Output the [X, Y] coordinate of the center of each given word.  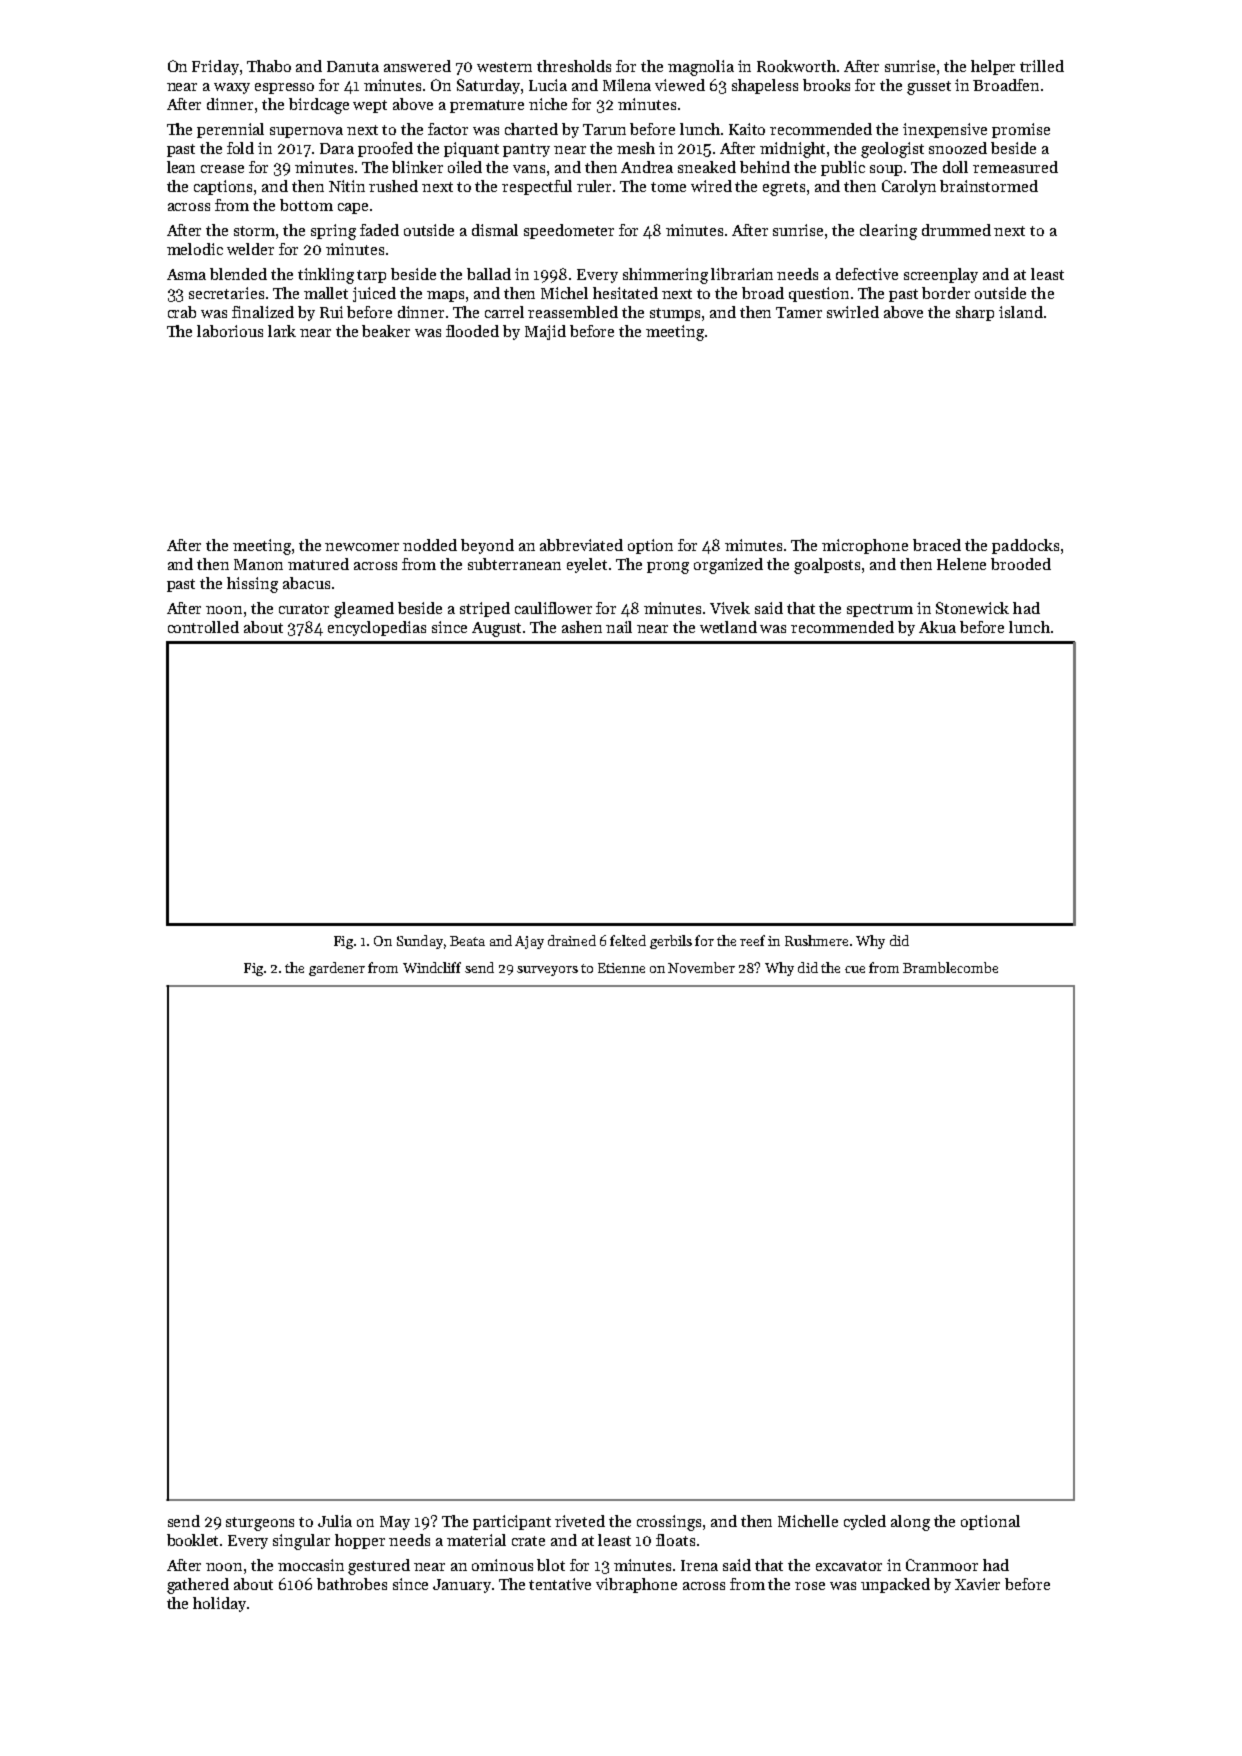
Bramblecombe [950, 967]
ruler [594, 186]
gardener [337, 969]
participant [512, 1522]
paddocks [1025, 546]
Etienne [621, 968]
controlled [203, 627]
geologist [892, 150]
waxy [232, 88]
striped [485, 609]
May [395, 1523]
